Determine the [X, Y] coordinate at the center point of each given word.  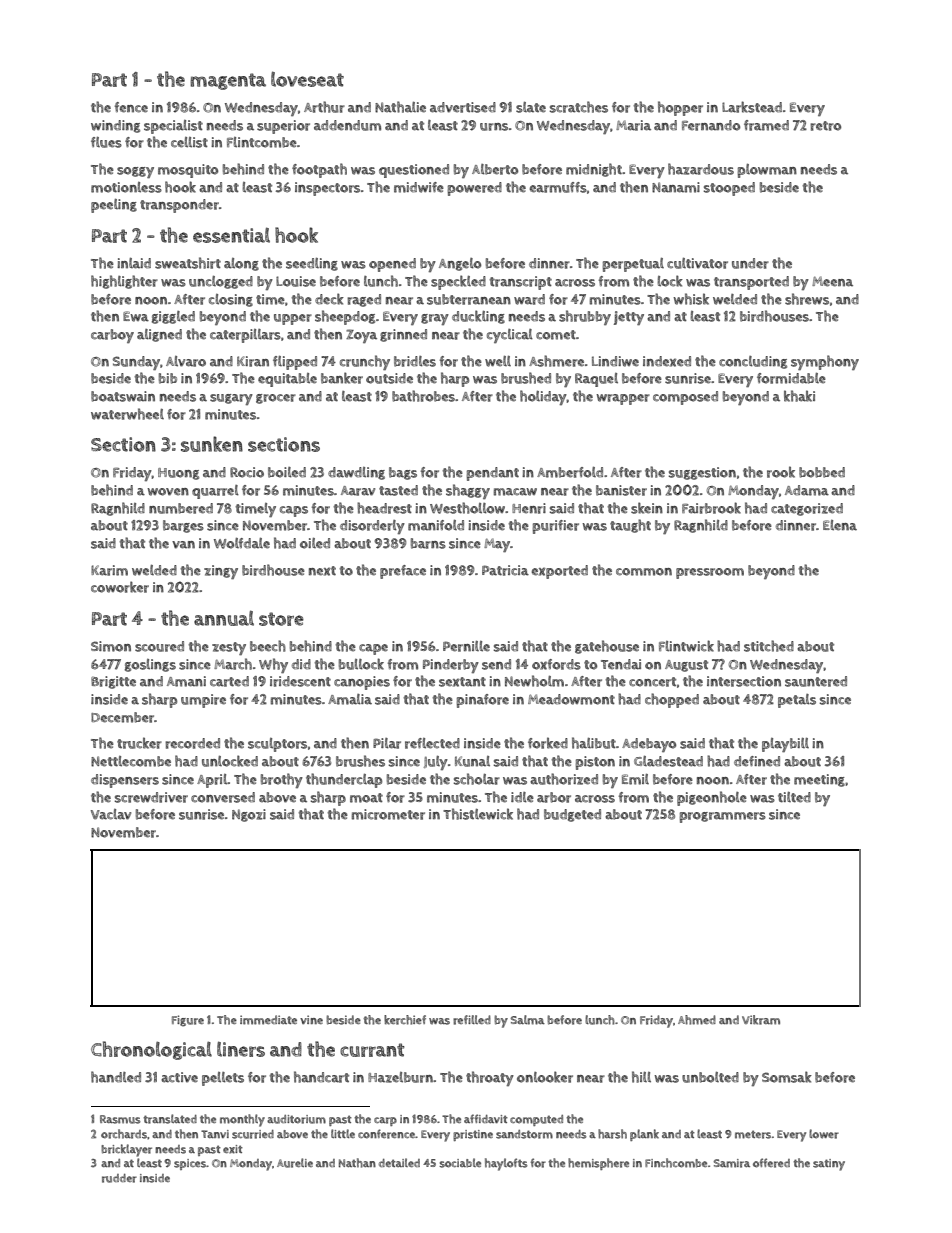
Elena [840, 525]
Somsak [787, 1077]
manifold [436, 525]
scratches [579, 107]
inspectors [327, 189]
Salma [528, 1020]
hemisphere [598, 1164]
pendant [493, 474]
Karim [109, 570]
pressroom [710, 573]
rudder [119, 1178]
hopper [680, 108]
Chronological [151, 1050]
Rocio [247, 472]
